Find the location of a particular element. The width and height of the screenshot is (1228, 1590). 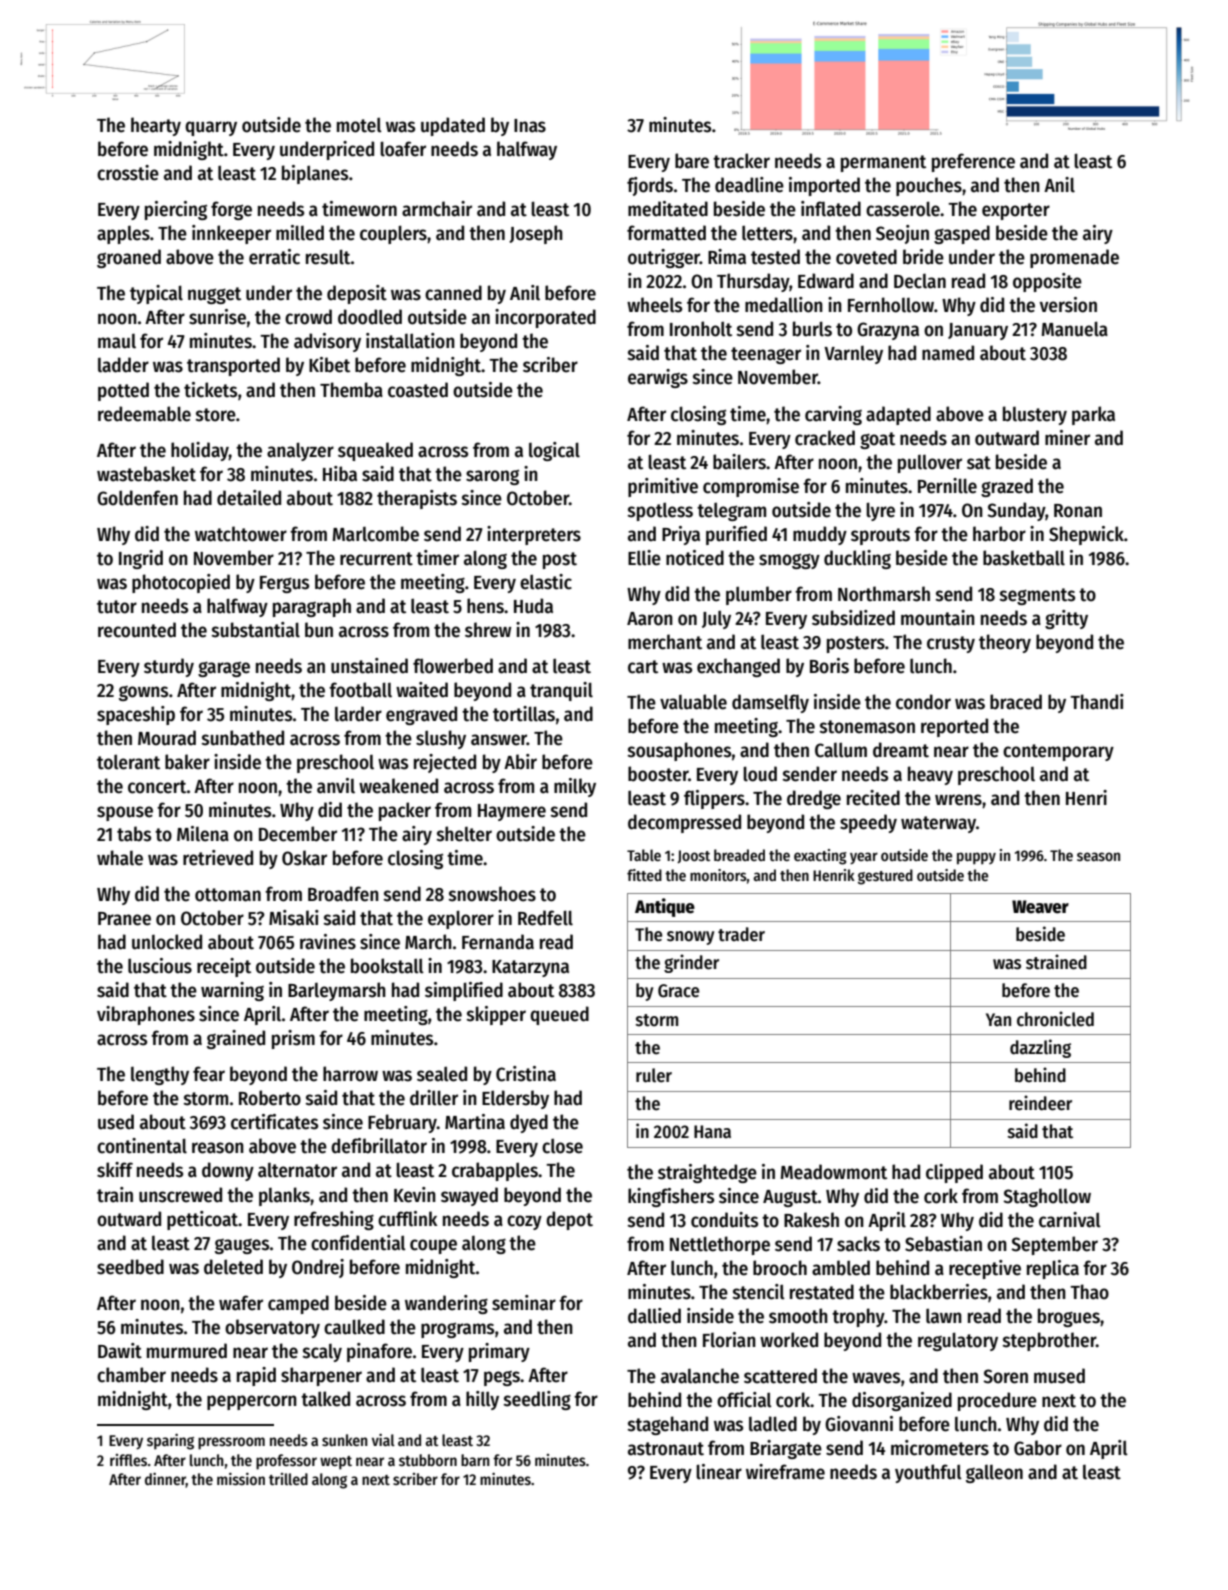

wheels is located at coordinates (654, 305).
